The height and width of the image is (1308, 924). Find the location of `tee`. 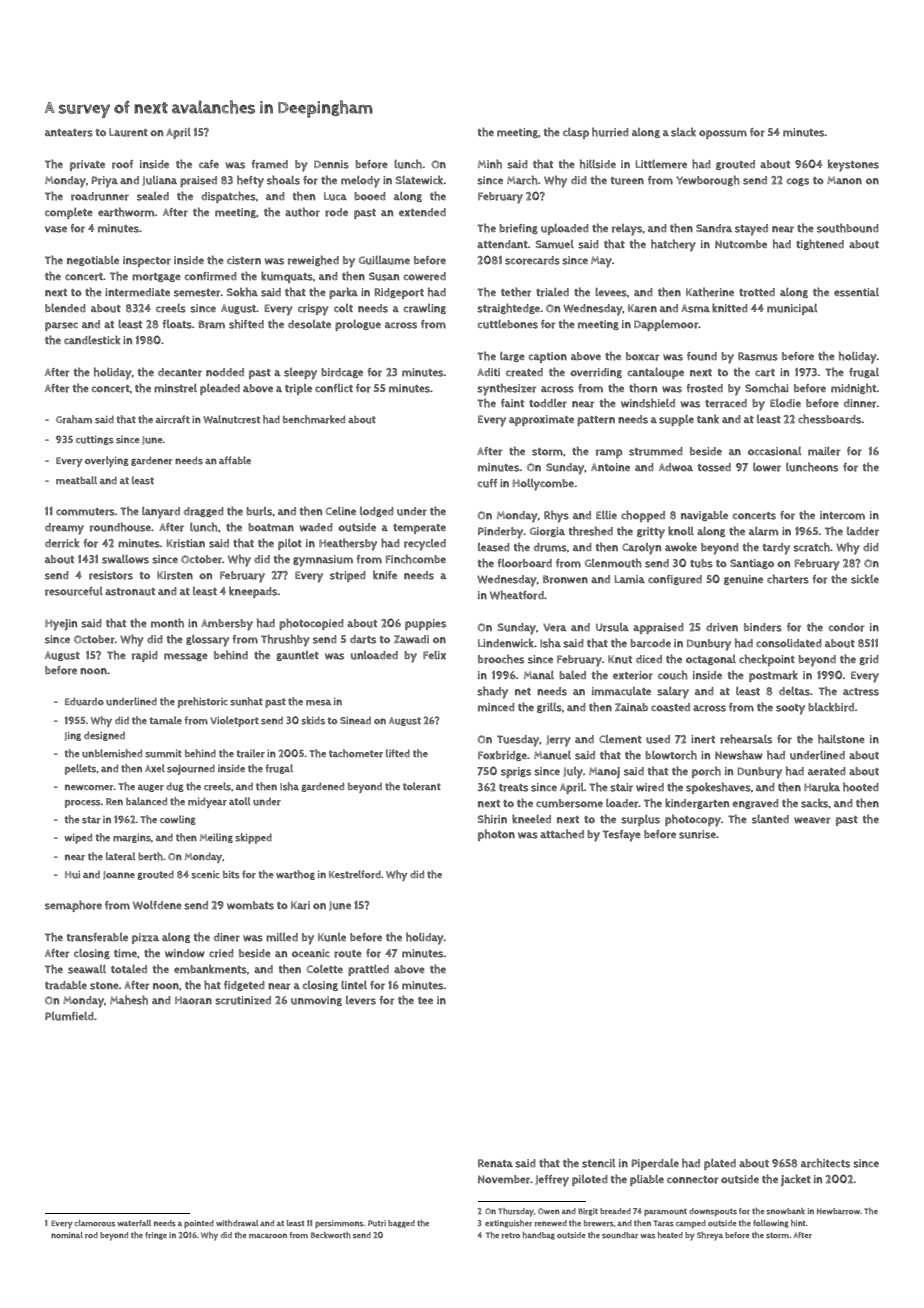

tee is located at coordinates (425, 1000).
